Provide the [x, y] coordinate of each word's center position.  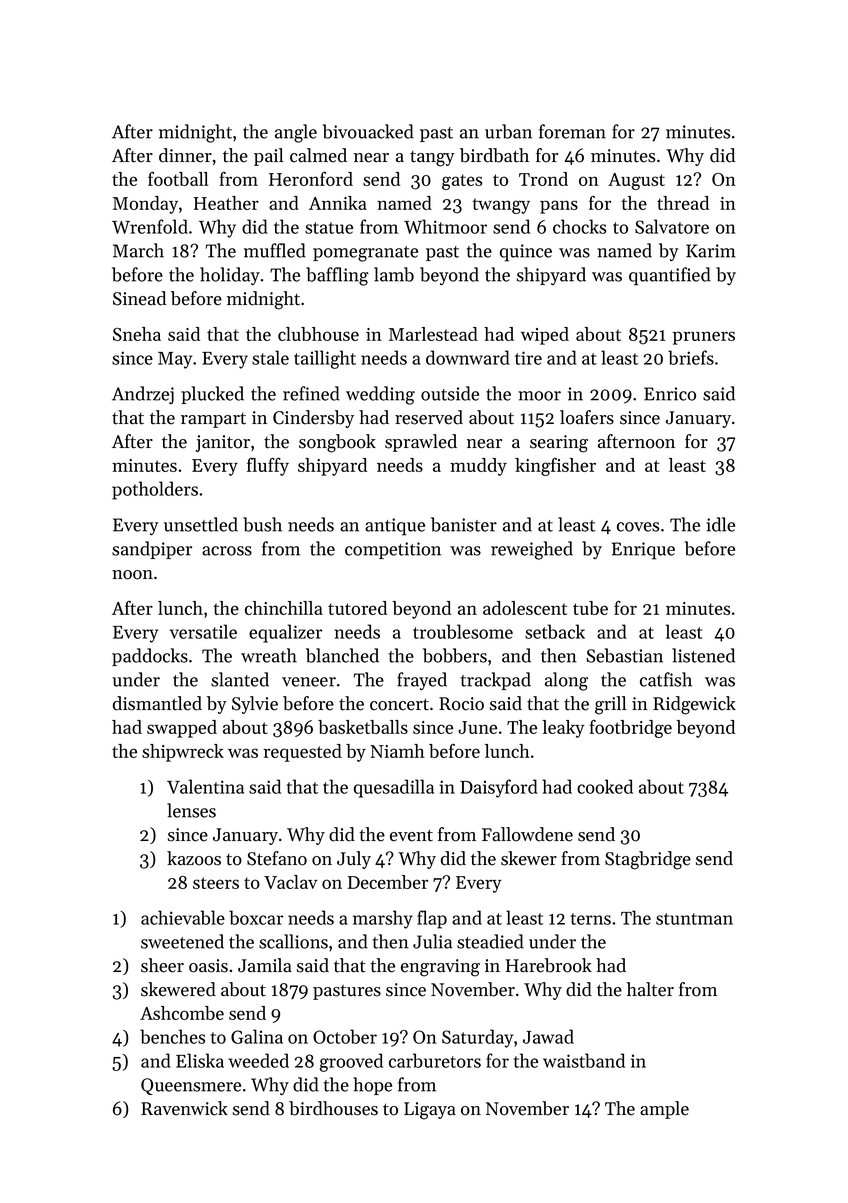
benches [172, 1036]
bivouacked [368, 131]
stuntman [694, 919]
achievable [183, 917]
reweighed [532, 550]
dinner [185, 155]
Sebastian [624, 655]
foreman [572, 131]
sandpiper [152, 550]
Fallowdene [527, 834]
